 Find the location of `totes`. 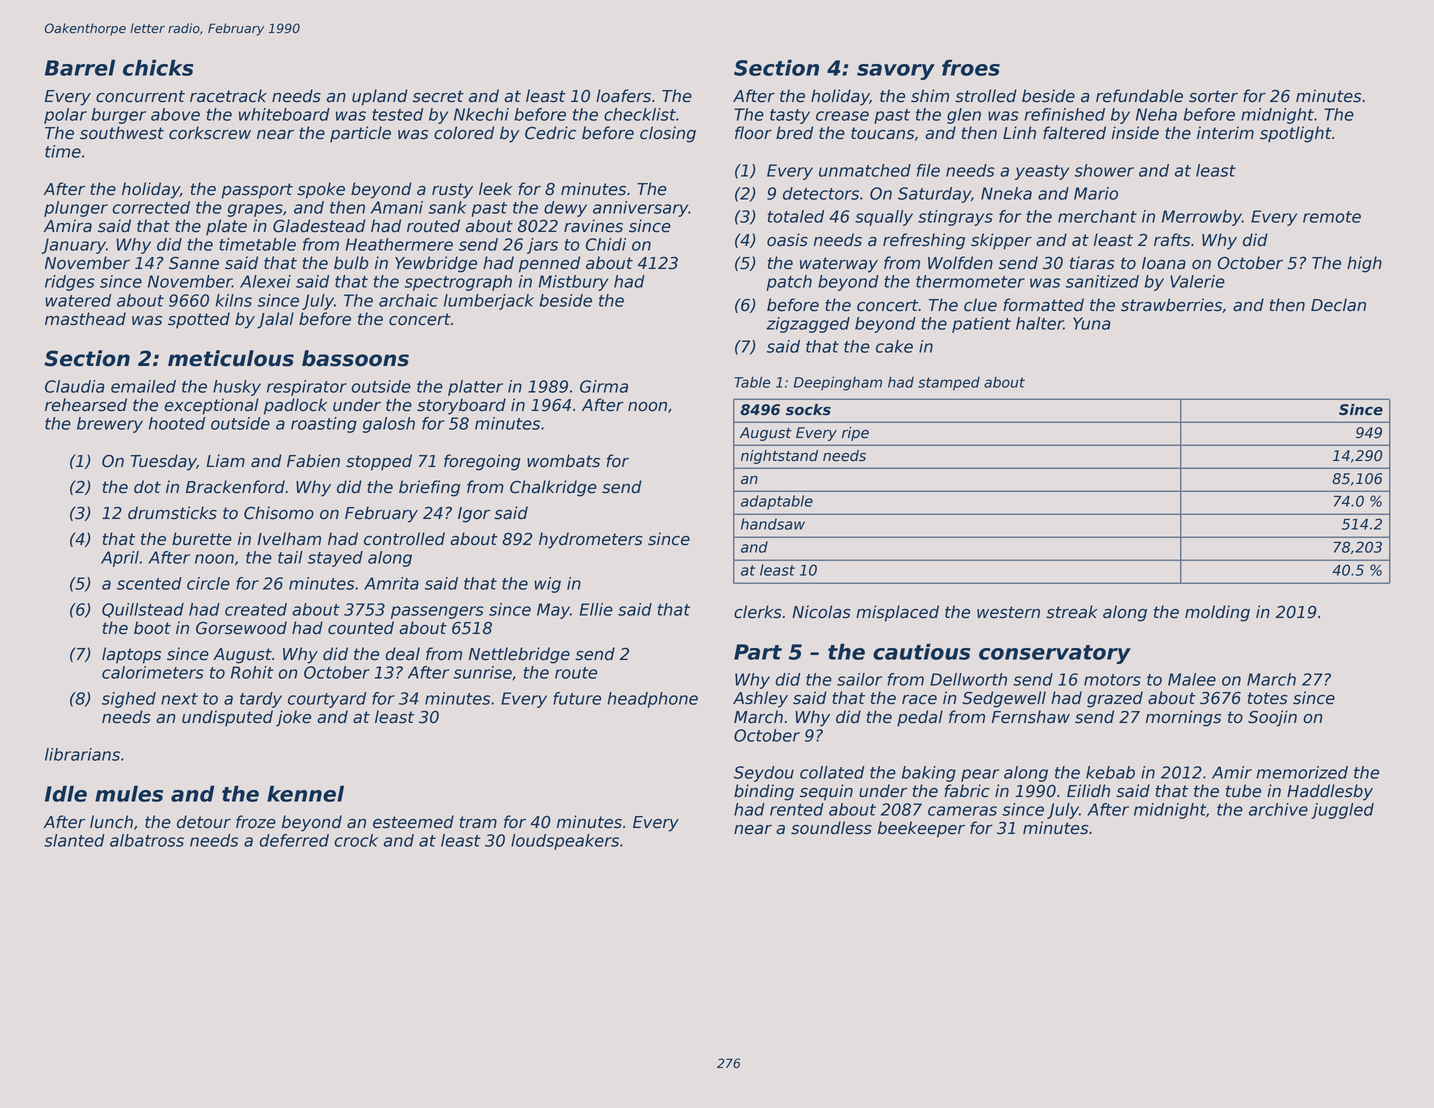

totes is located at coordinates (1268, 698).
